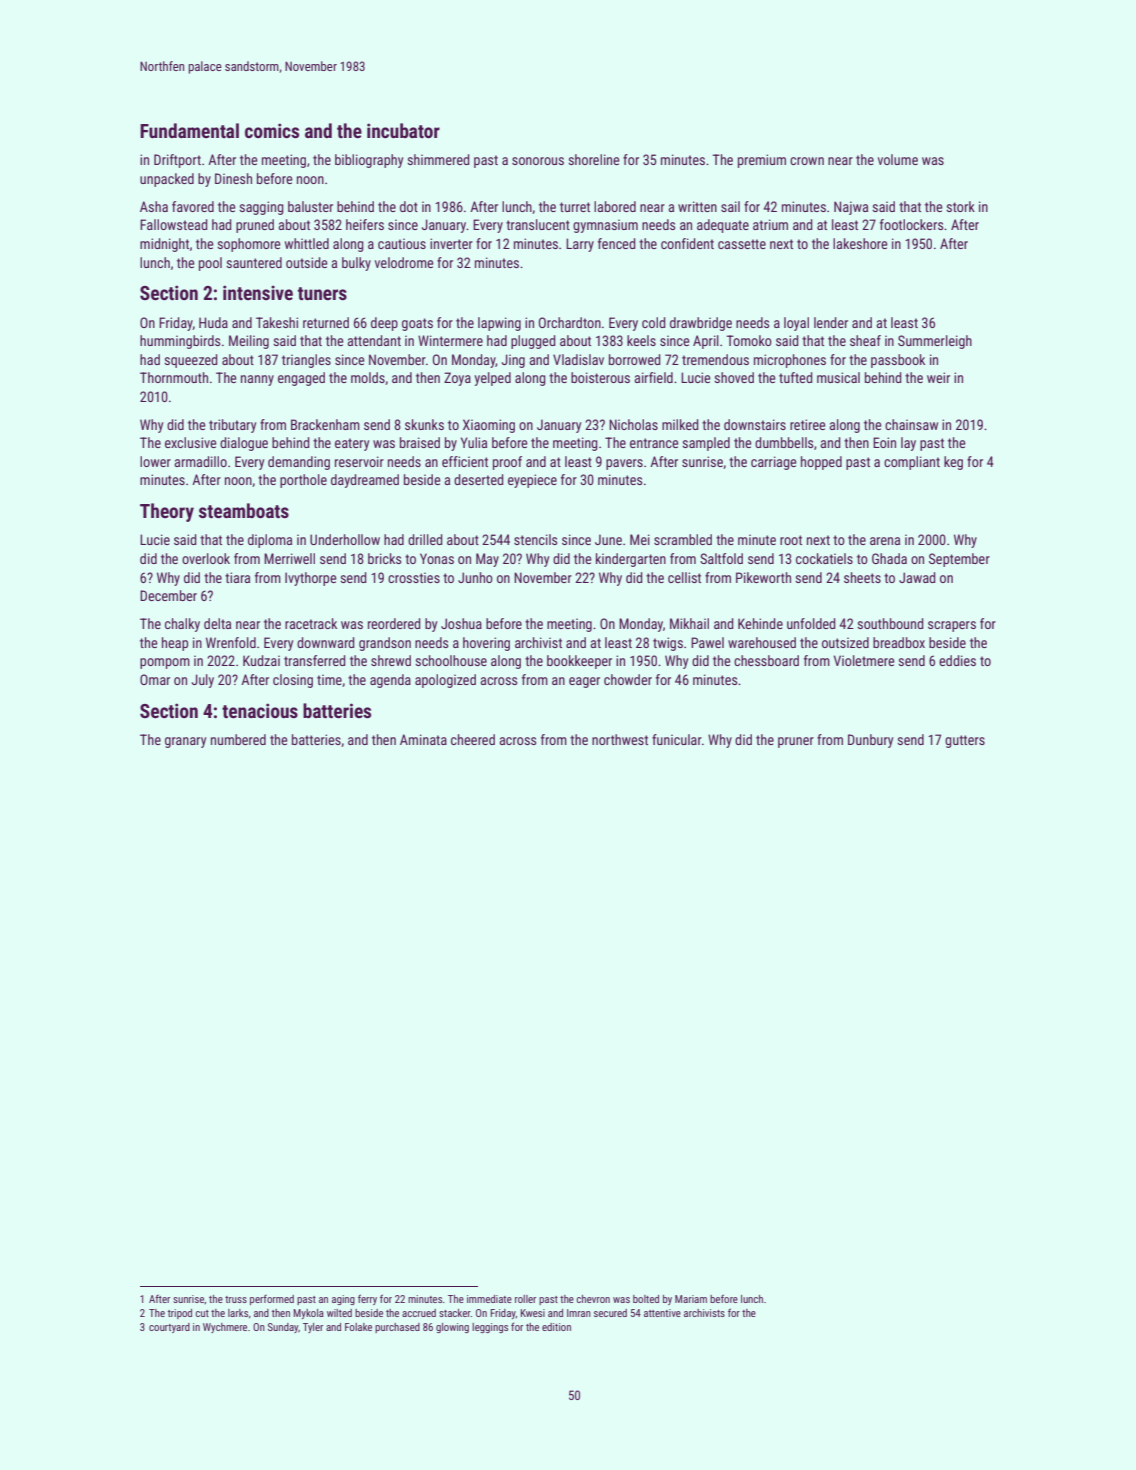 The height and width of the image is (1470, 1136). What do you see at coordinates (851, 208) in the image?
I see `Najwa` at bounding box center [851, 208].
